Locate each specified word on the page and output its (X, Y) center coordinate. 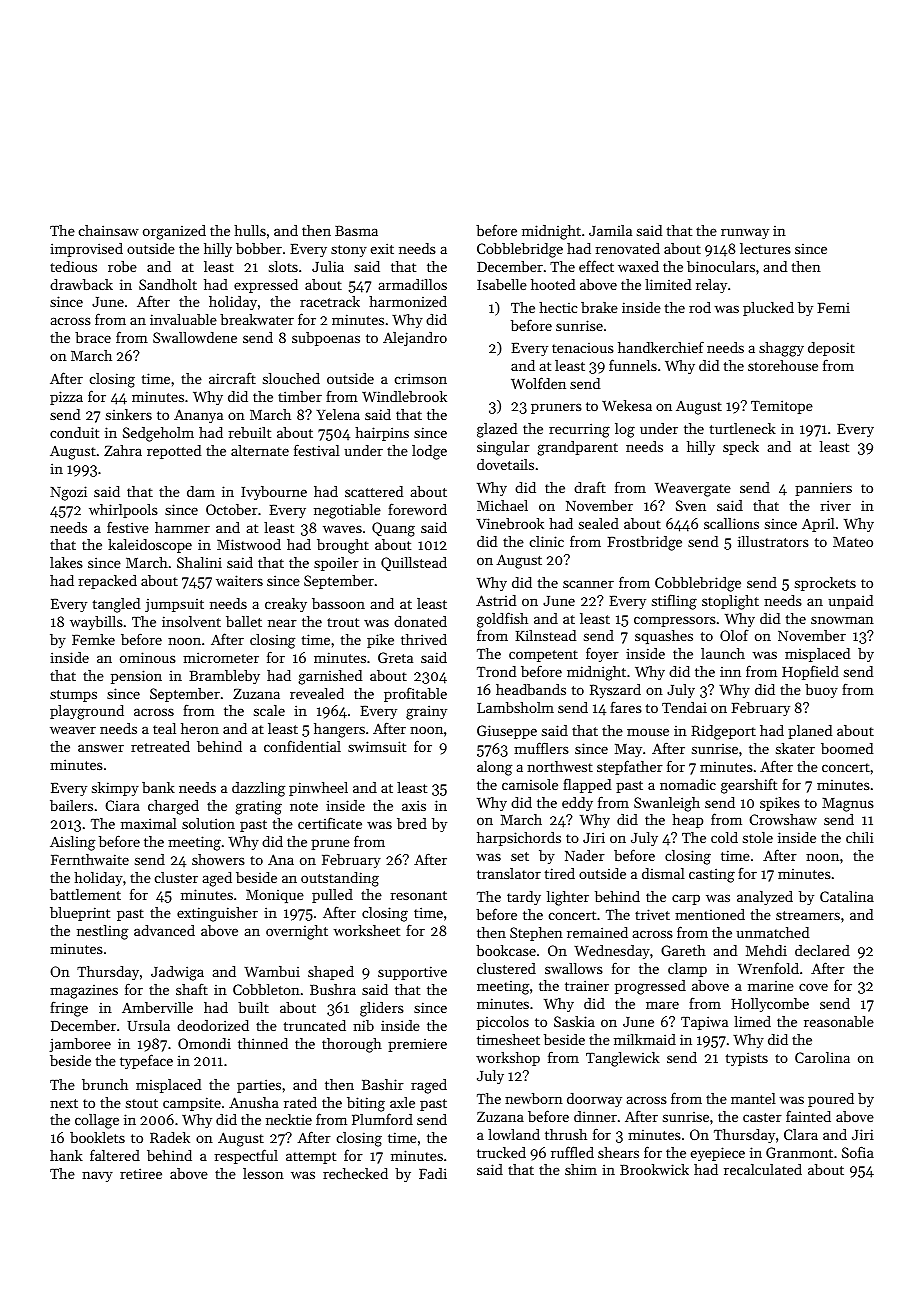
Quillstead (414, 564)
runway (745, 233)
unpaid (850, 602)
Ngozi (68, 493)
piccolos (503, 1023)
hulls (250, 230)
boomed (847, 748)
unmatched (772, 932)
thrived (424, 639)
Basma (356, 231)
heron (200, 728)
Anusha (254, 1102)
